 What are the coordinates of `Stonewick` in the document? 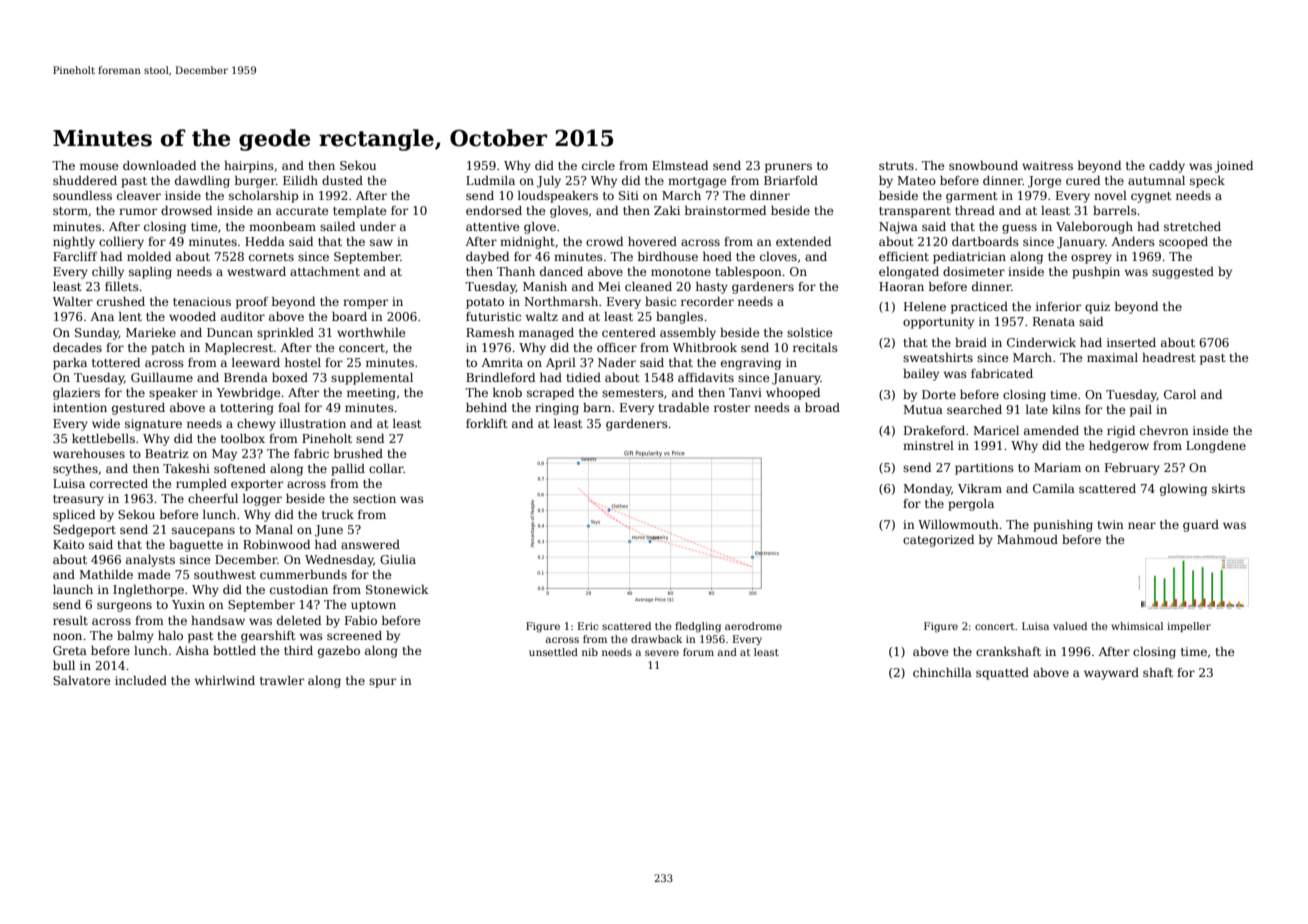 It's located at (397, 589).
